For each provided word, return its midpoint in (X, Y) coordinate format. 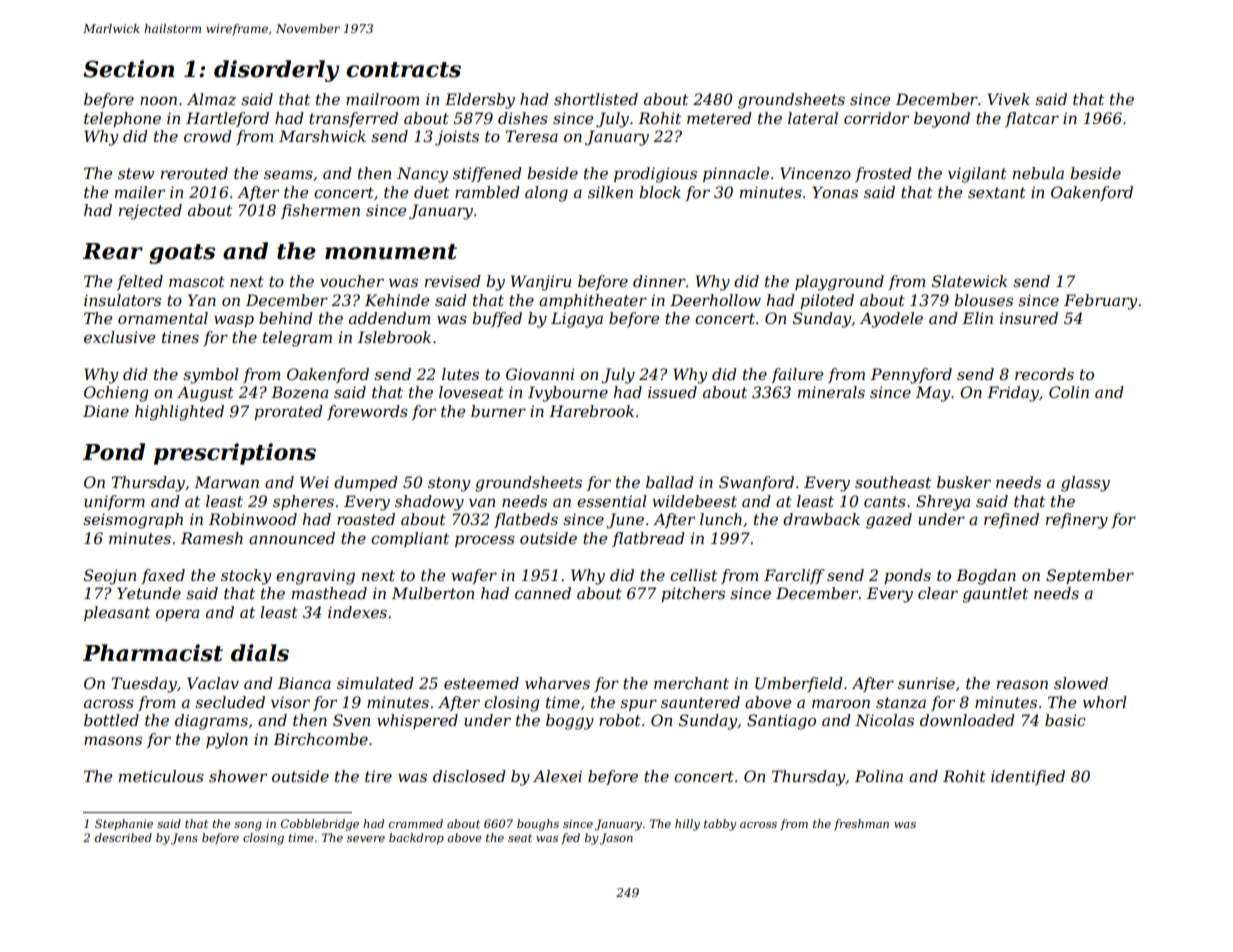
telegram (297, 339)
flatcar (1032, 119)
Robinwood (253, 519)
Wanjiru (541, 283)
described (123, 837)
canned (543, 593)
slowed (1081, 683)
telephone (122, 119)
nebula (1038, 173)
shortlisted (596, 99)
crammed (416, 823)
